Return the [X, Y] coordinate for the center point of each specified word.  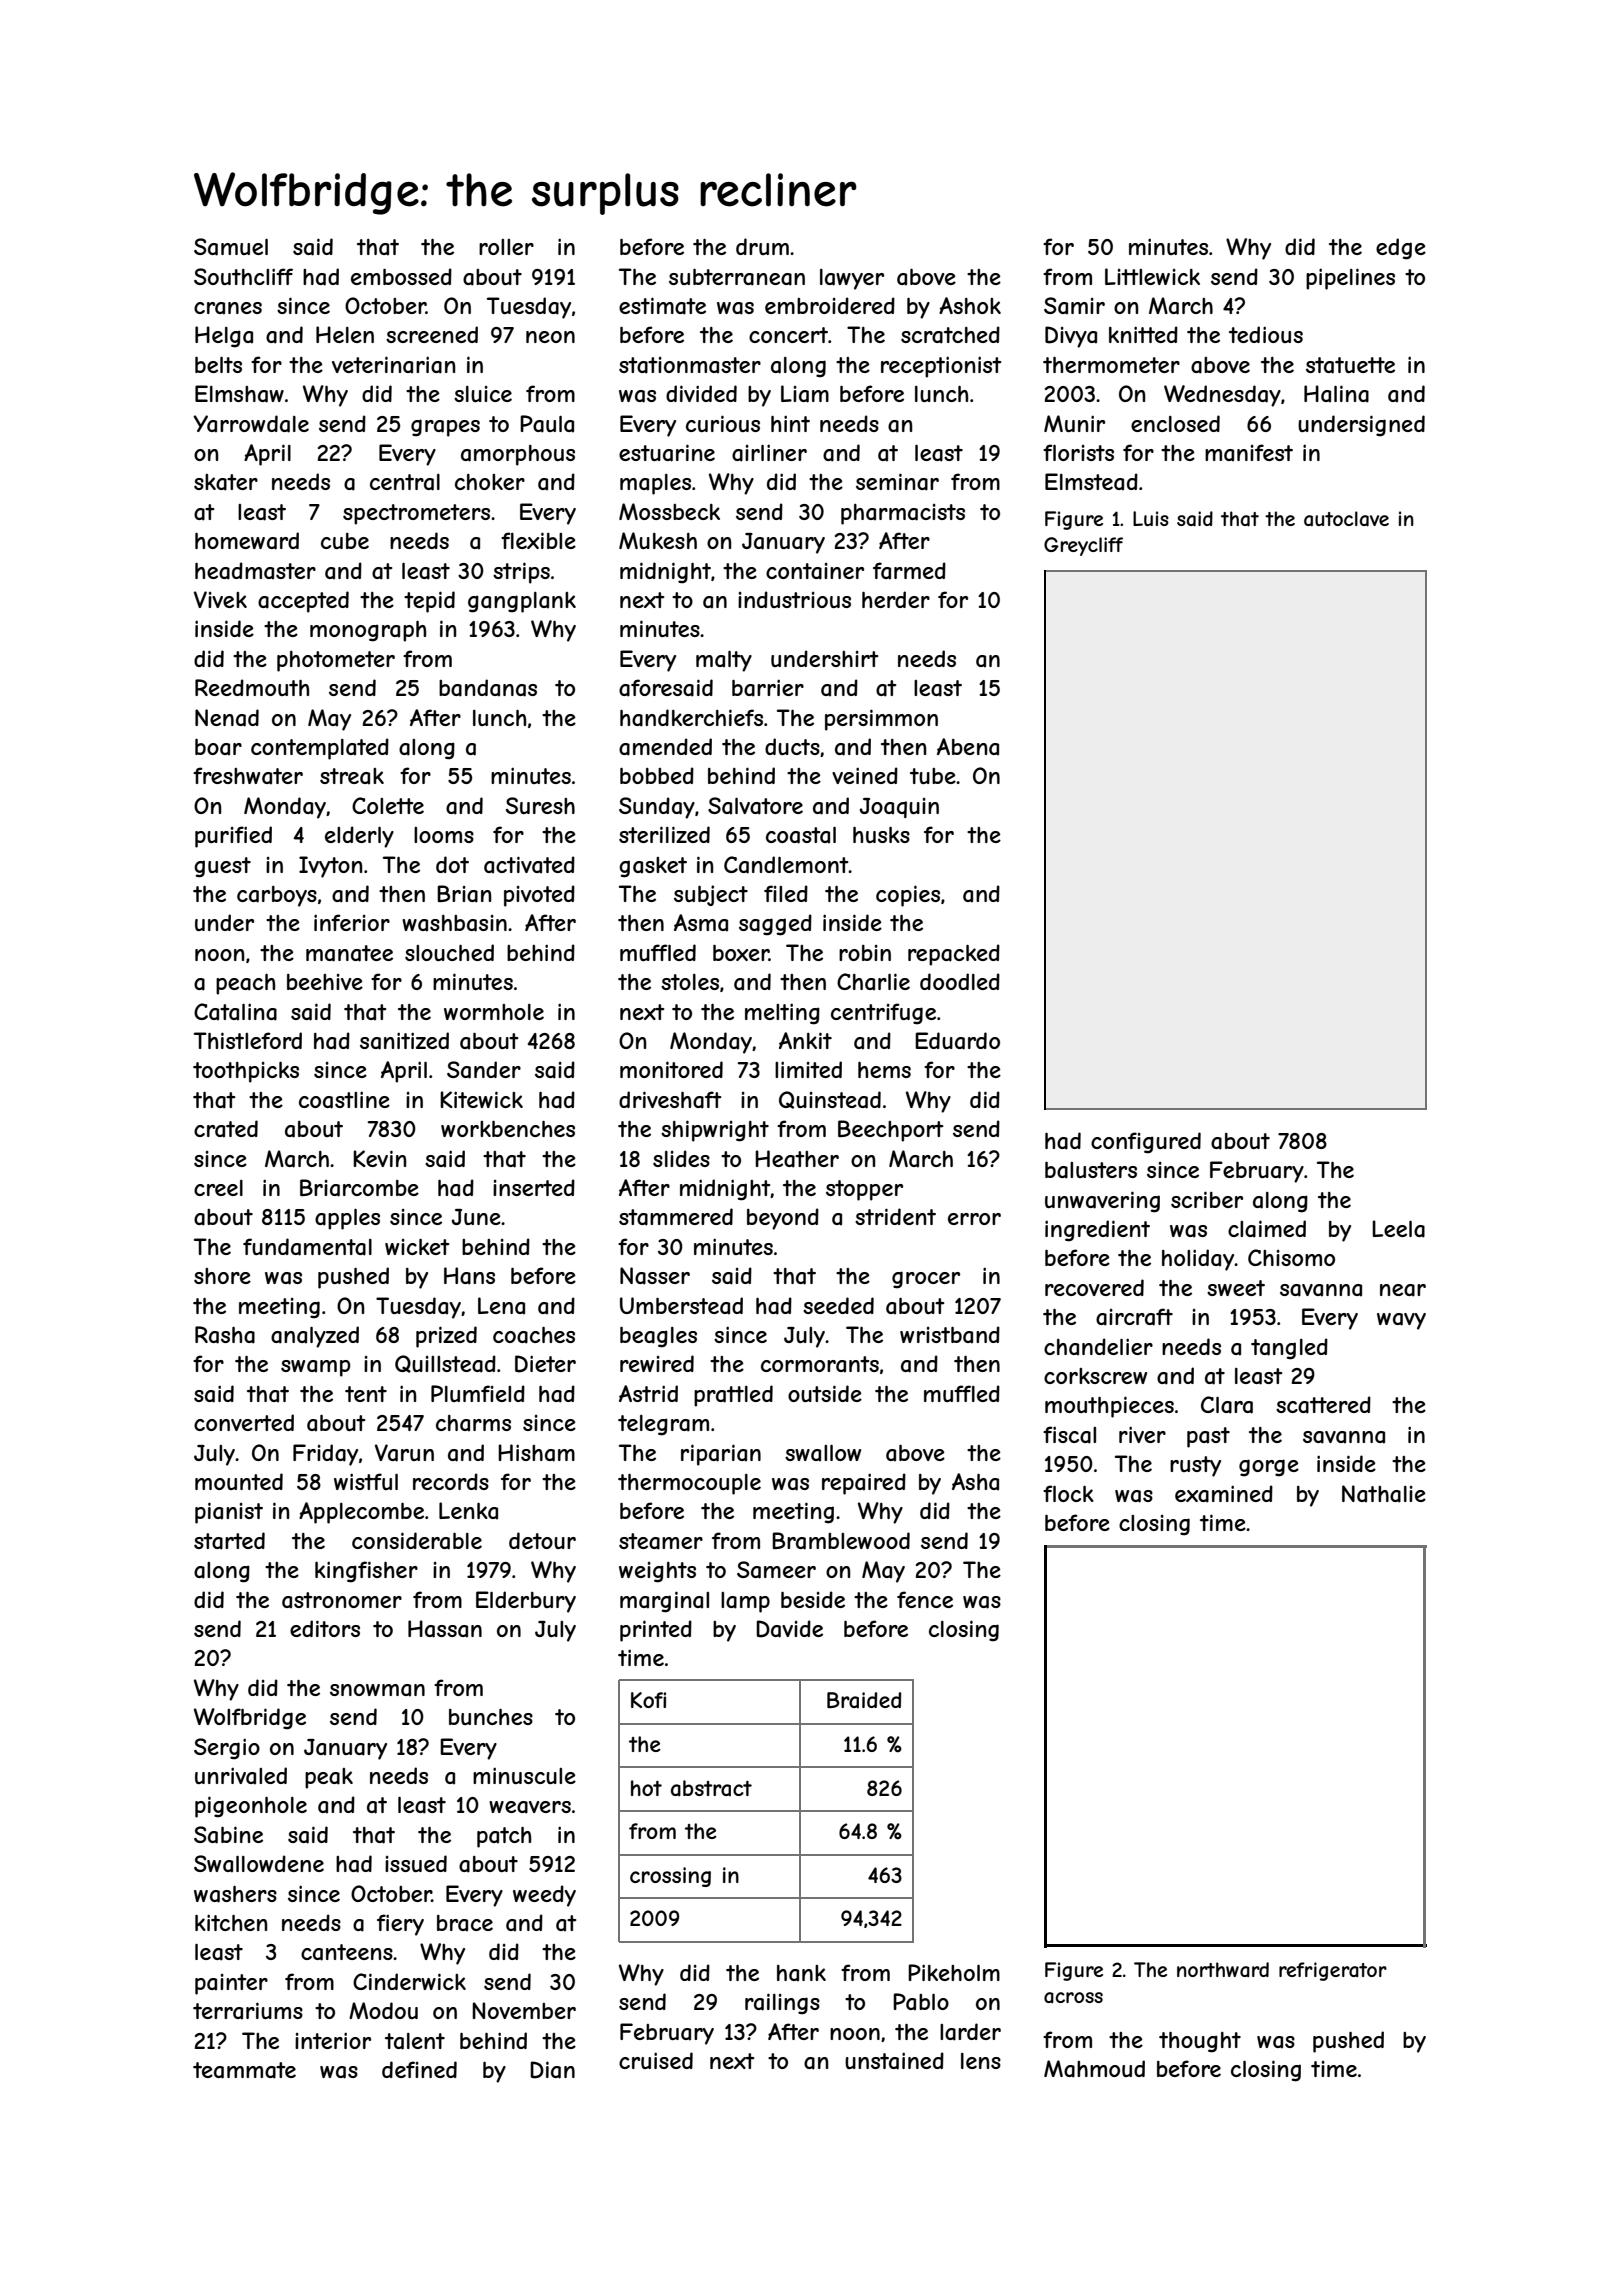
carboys [277, 896]
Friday [325, 1455]
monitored [671, 1069]
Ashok [970, 305]
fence [925, 1599]
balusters [1091, 1170]
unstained [894, 2061]
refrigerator [1333, 1971]
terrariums [248, 2011]
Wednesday [1222, 396]
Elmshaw [239, 394]
